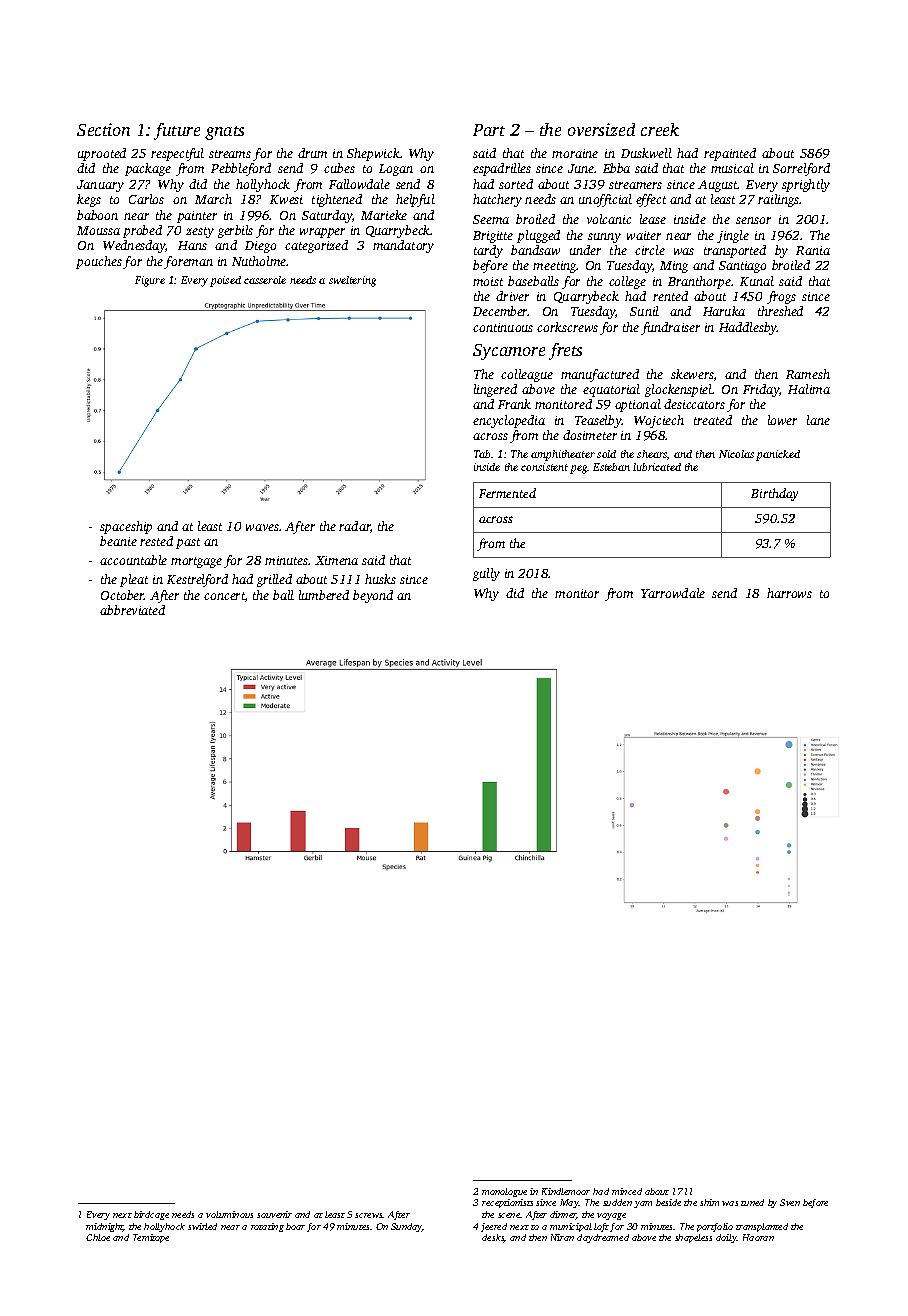 The width and height of the image is (908, 1316). Describe the element at coordinates (673, 593) in the image. I see `Yarrowdale` at that location.
